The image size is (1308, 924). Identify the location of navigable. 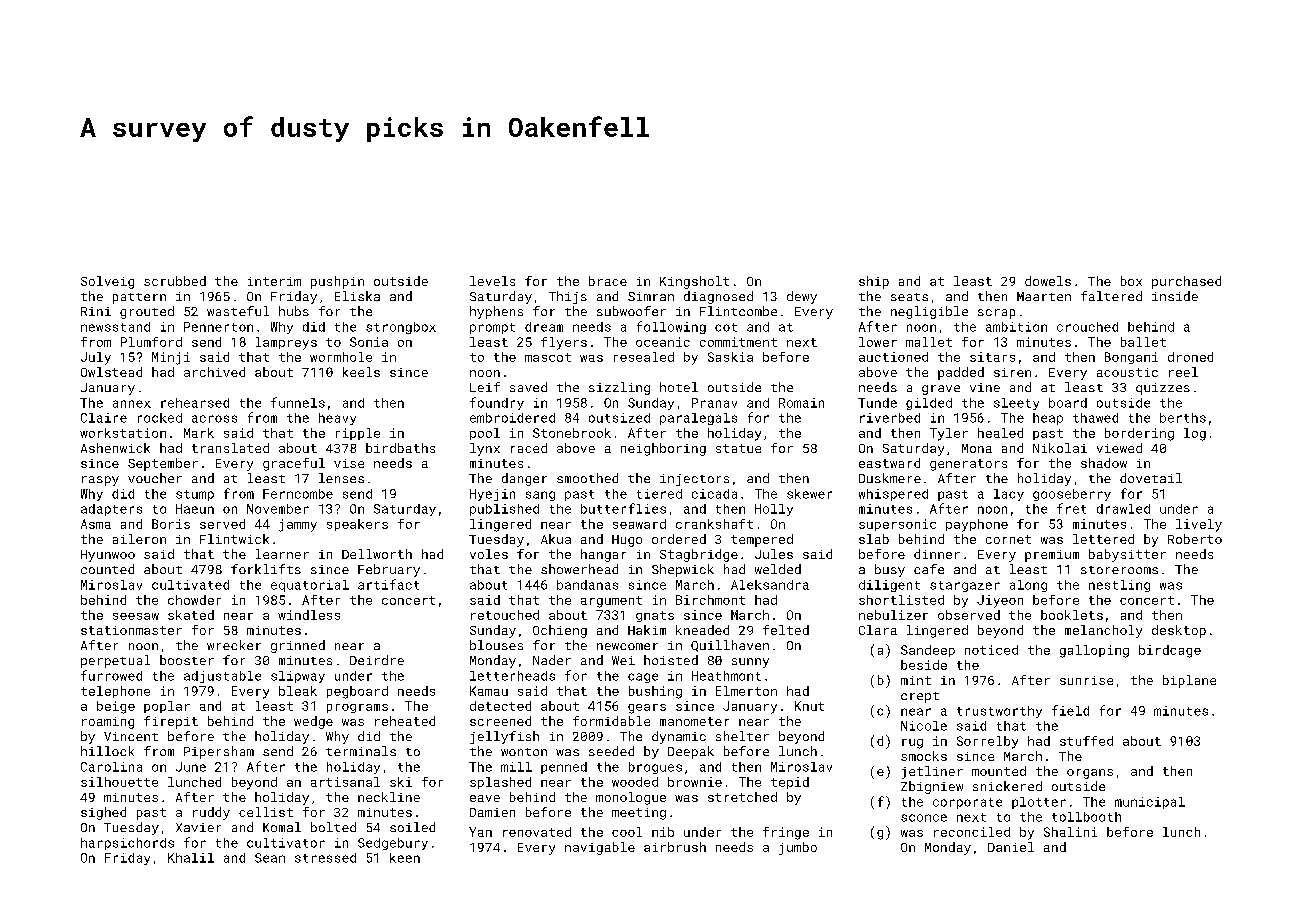
(600, 848).
